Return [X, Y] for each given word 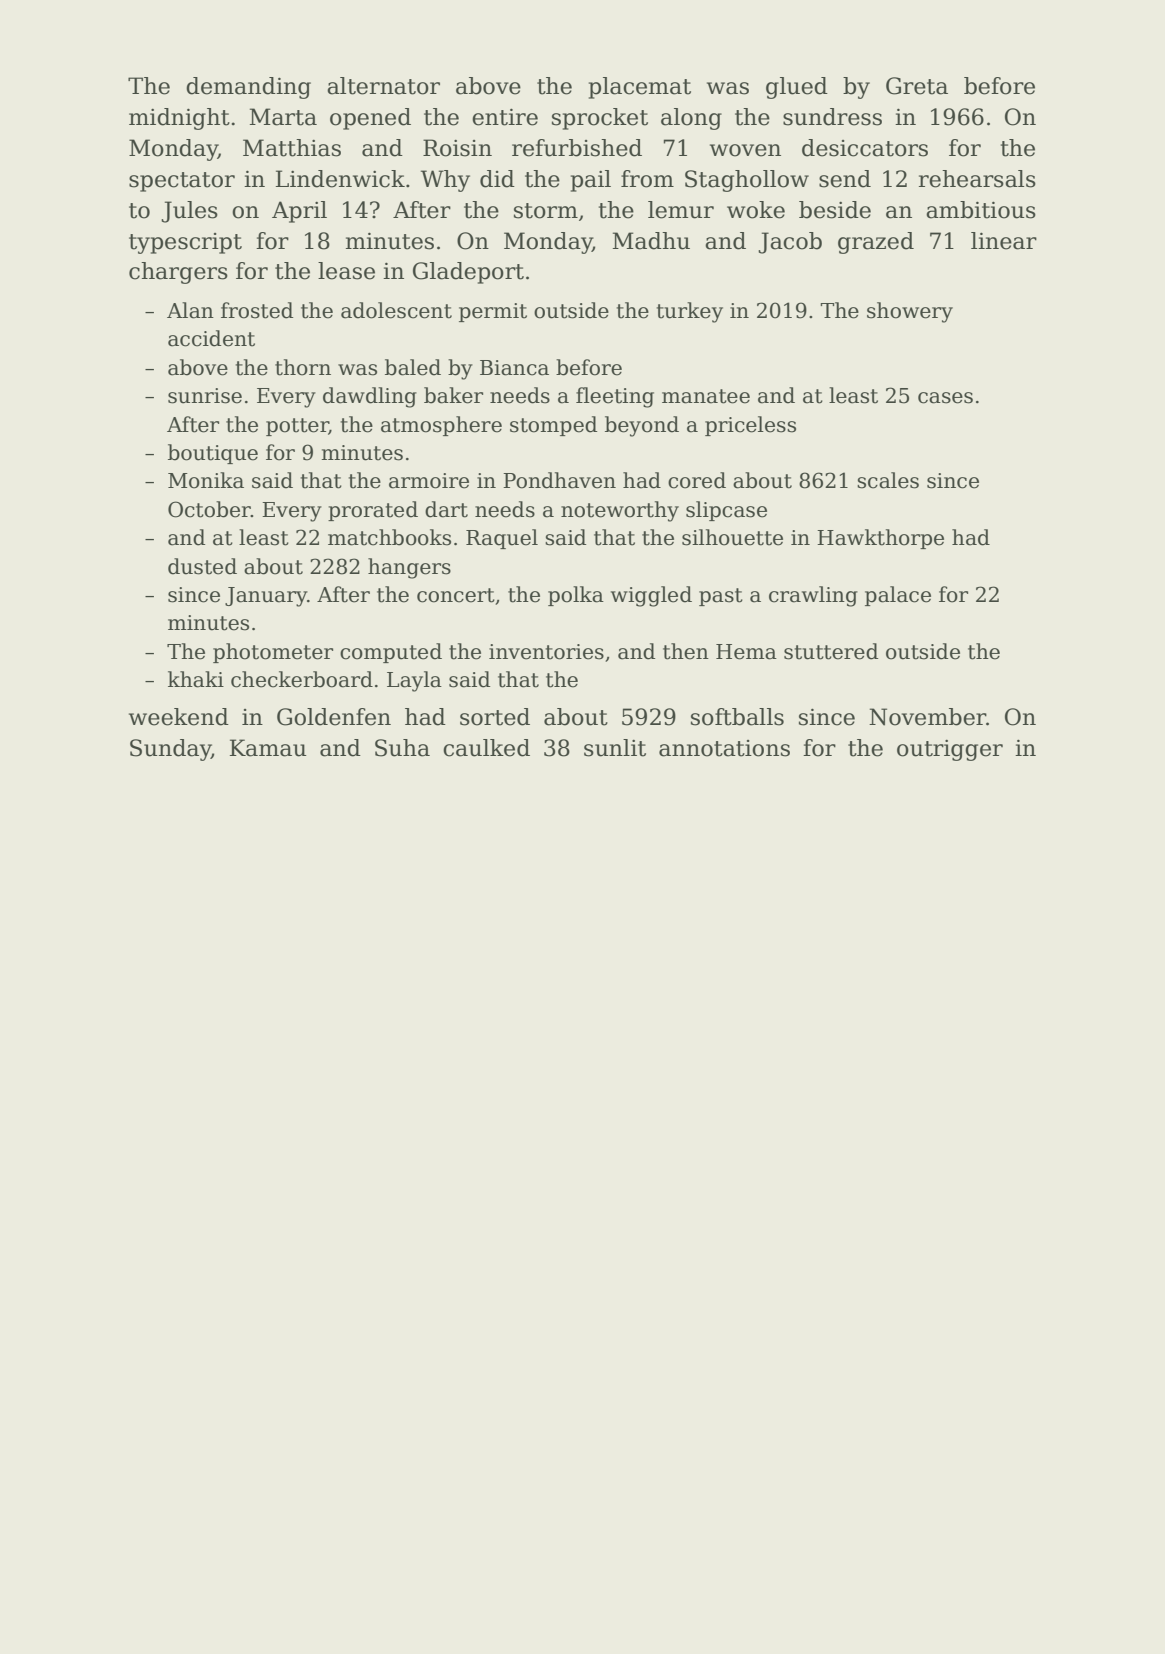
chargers [178, 273]
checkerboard [302, 679]
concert [456, 595]
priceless [750, 426]
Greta [917, 86]
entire [505, 117]
